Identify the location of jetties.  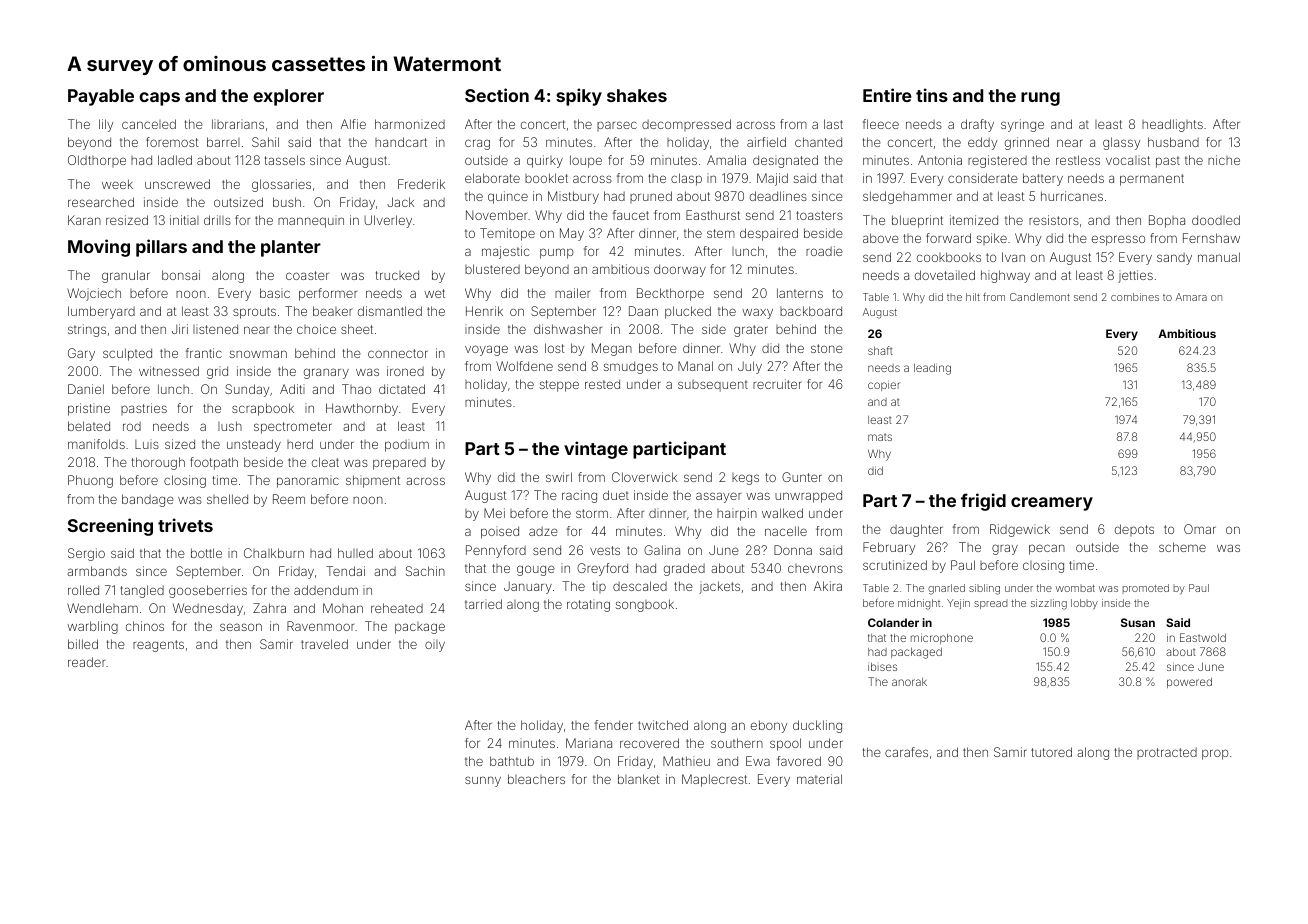
(1135, 276).
